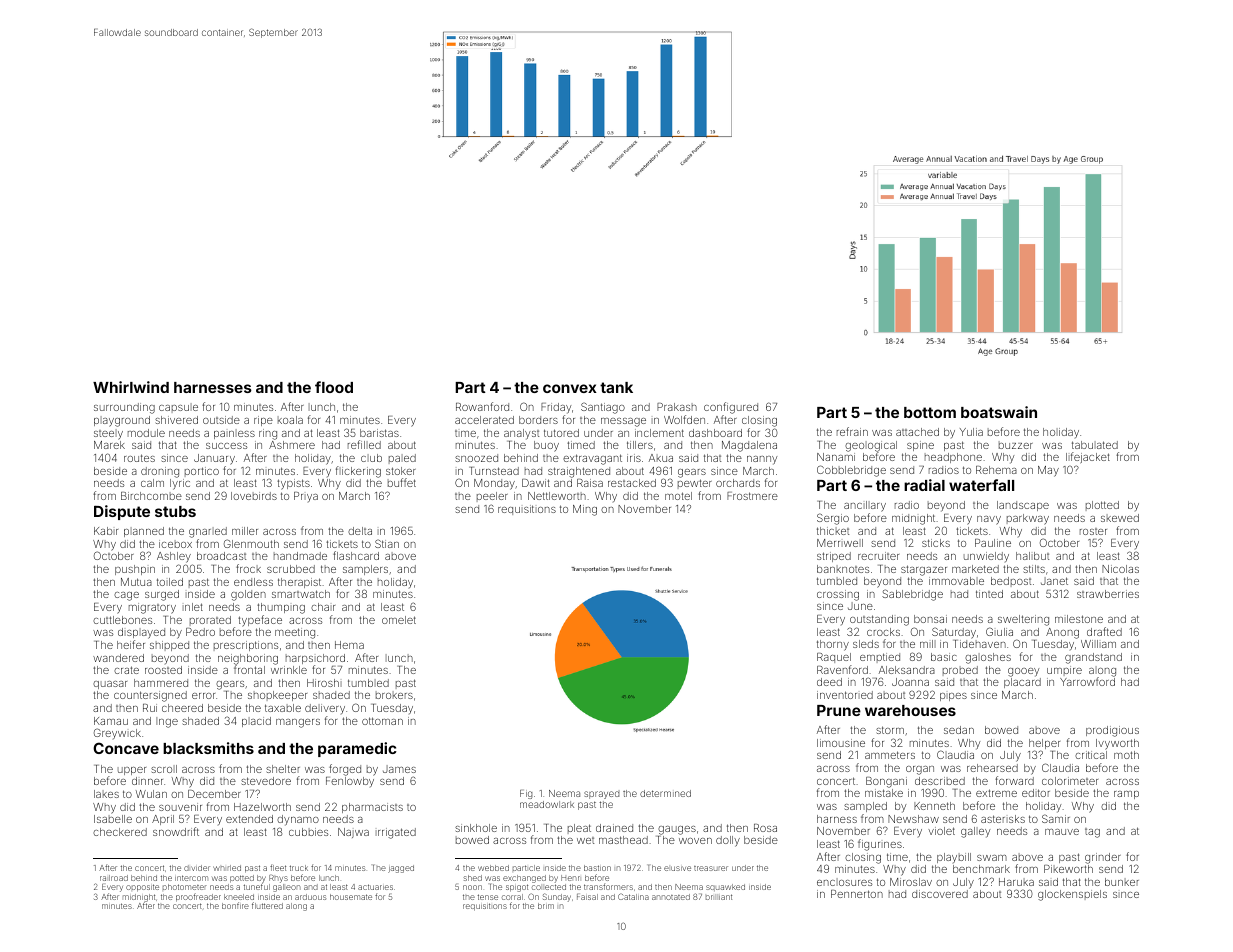 This image has width=1233, height=952. Describe the element at coordinates (163, 670) in the image. I see `roosted` at that location.
